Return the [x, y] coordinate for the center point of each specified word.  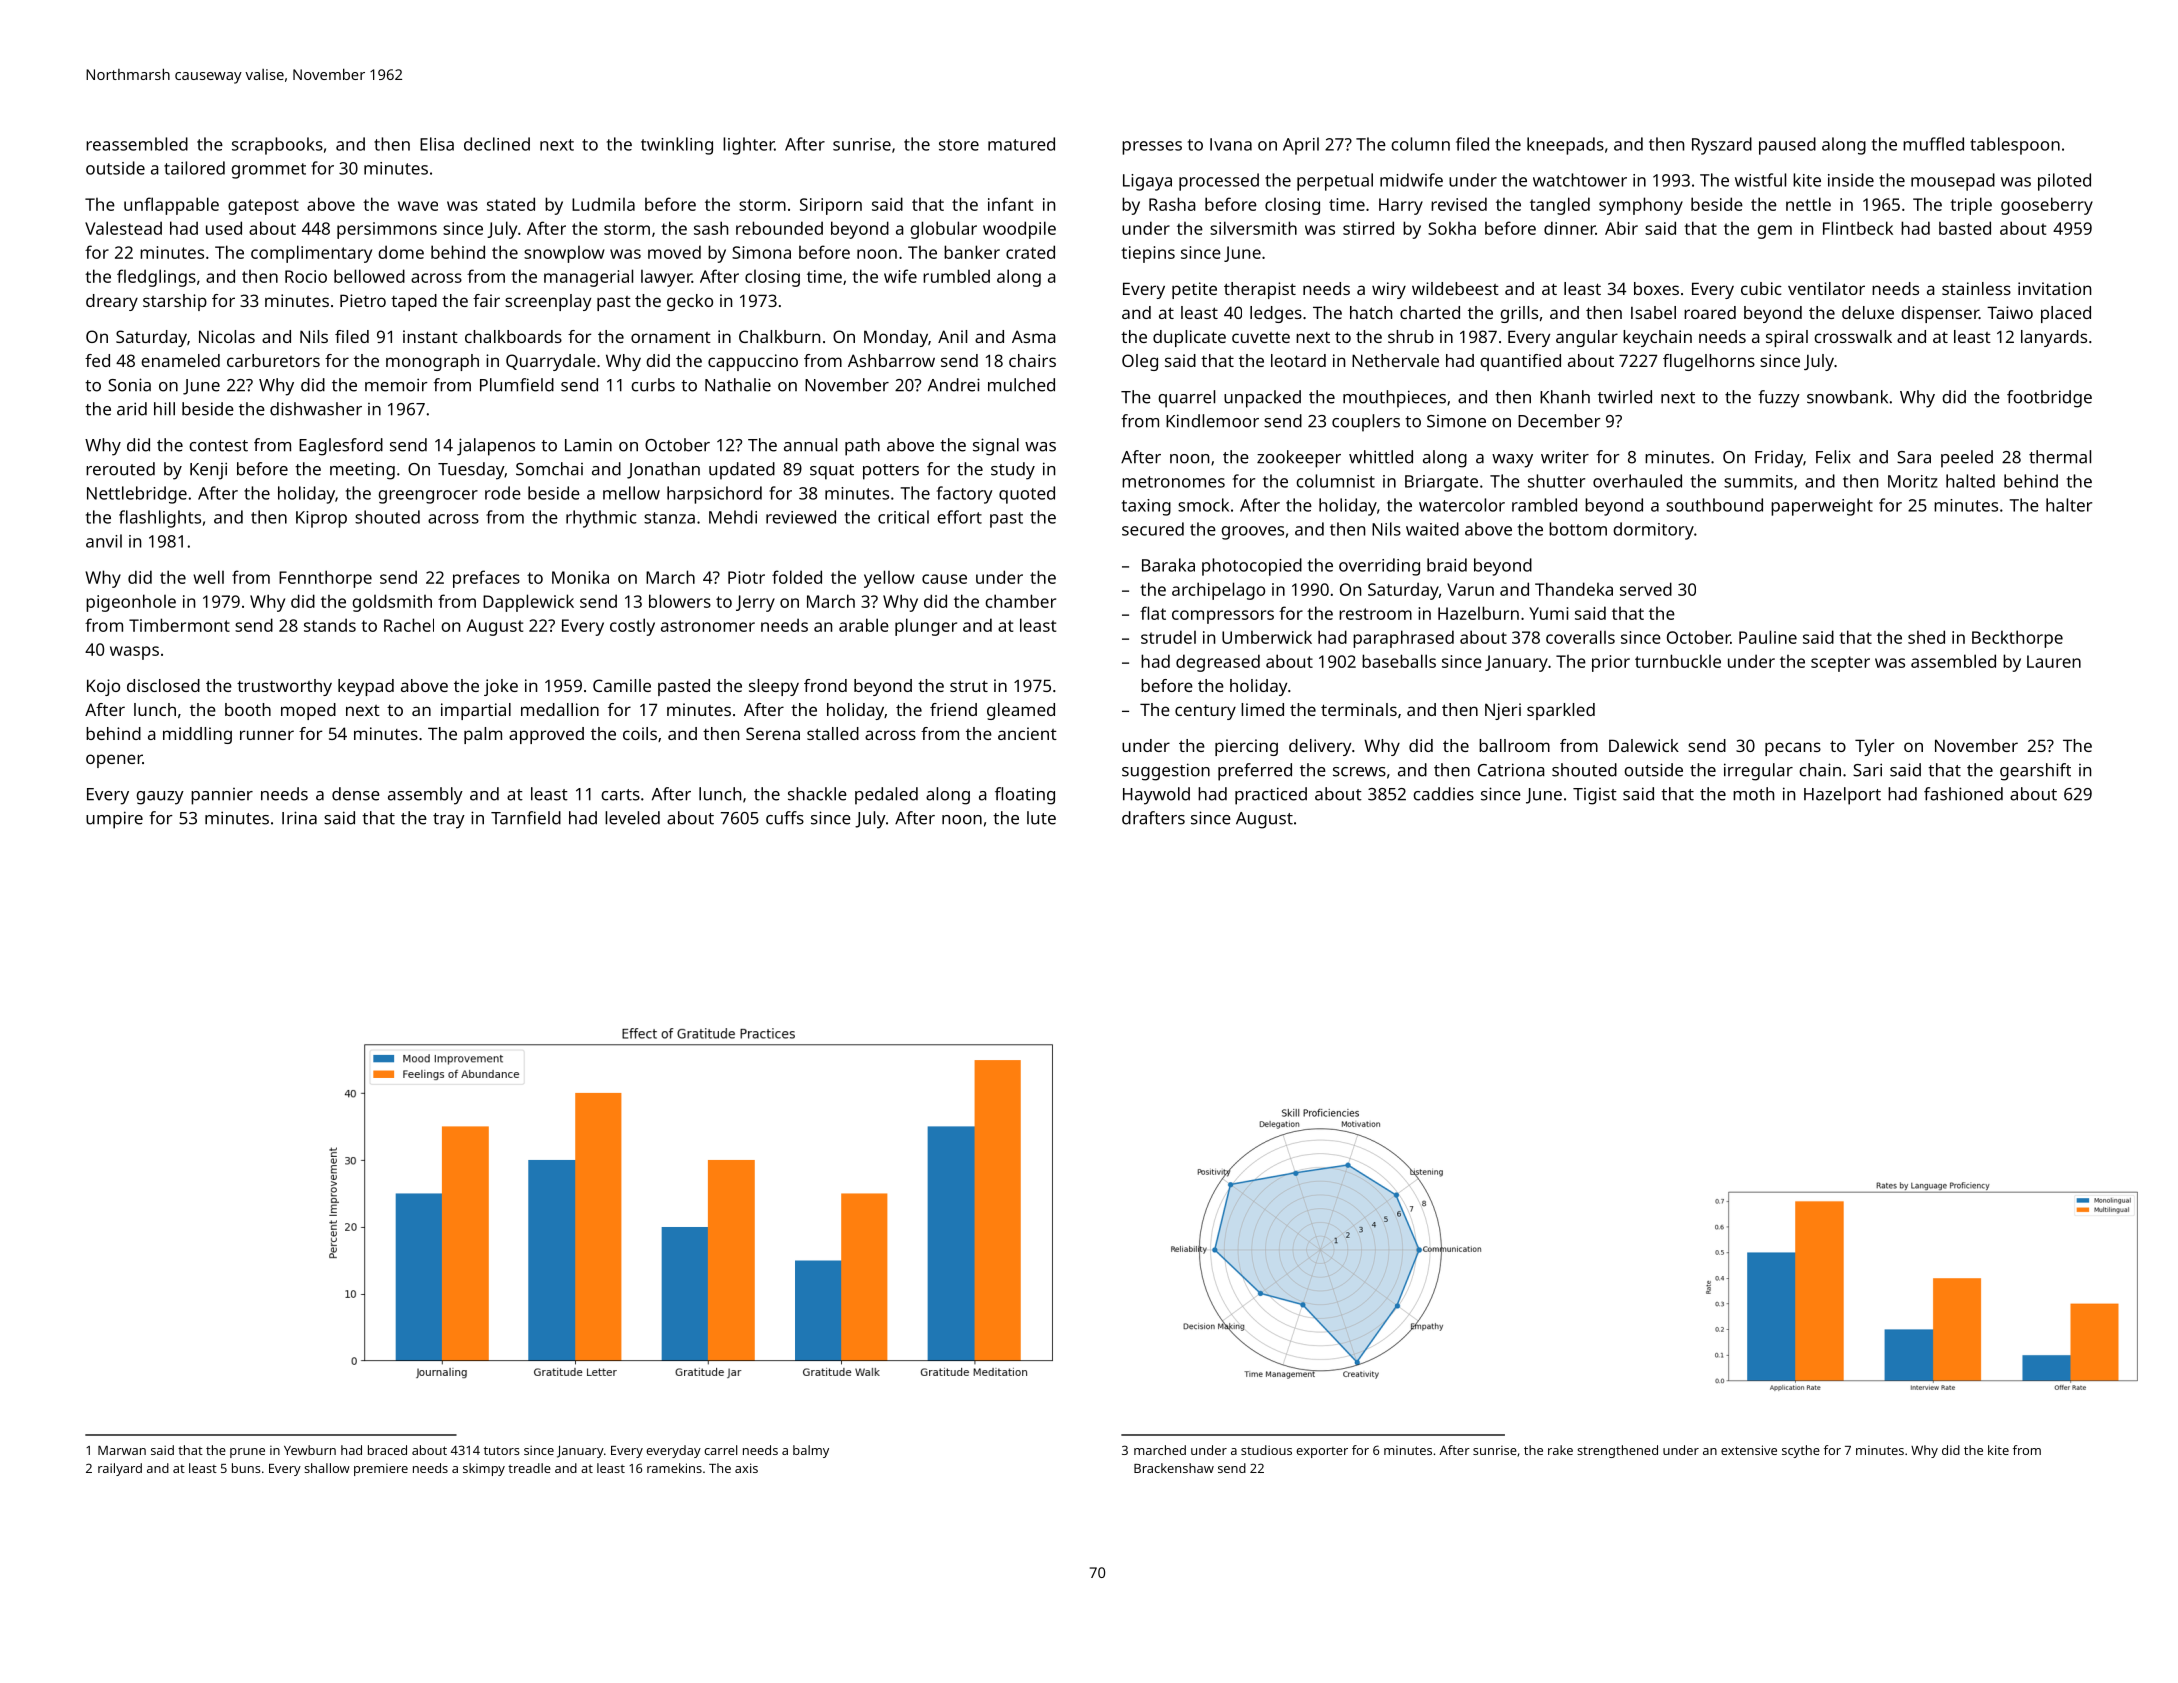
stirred [1368, 228]
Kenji [208, 471]
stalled [833, 733]
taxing [1146, 507]
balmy [811, 1451]
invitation [2054, 288]
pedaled [886, 796]
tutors [502, 1450]
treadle [529, 1468]
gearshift [2035, 772]
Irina [299, 818]
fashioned [1963, 794]
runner [267, 735]
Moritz [1913, 481]
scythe [1801, 1451]
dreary [112, 302]
